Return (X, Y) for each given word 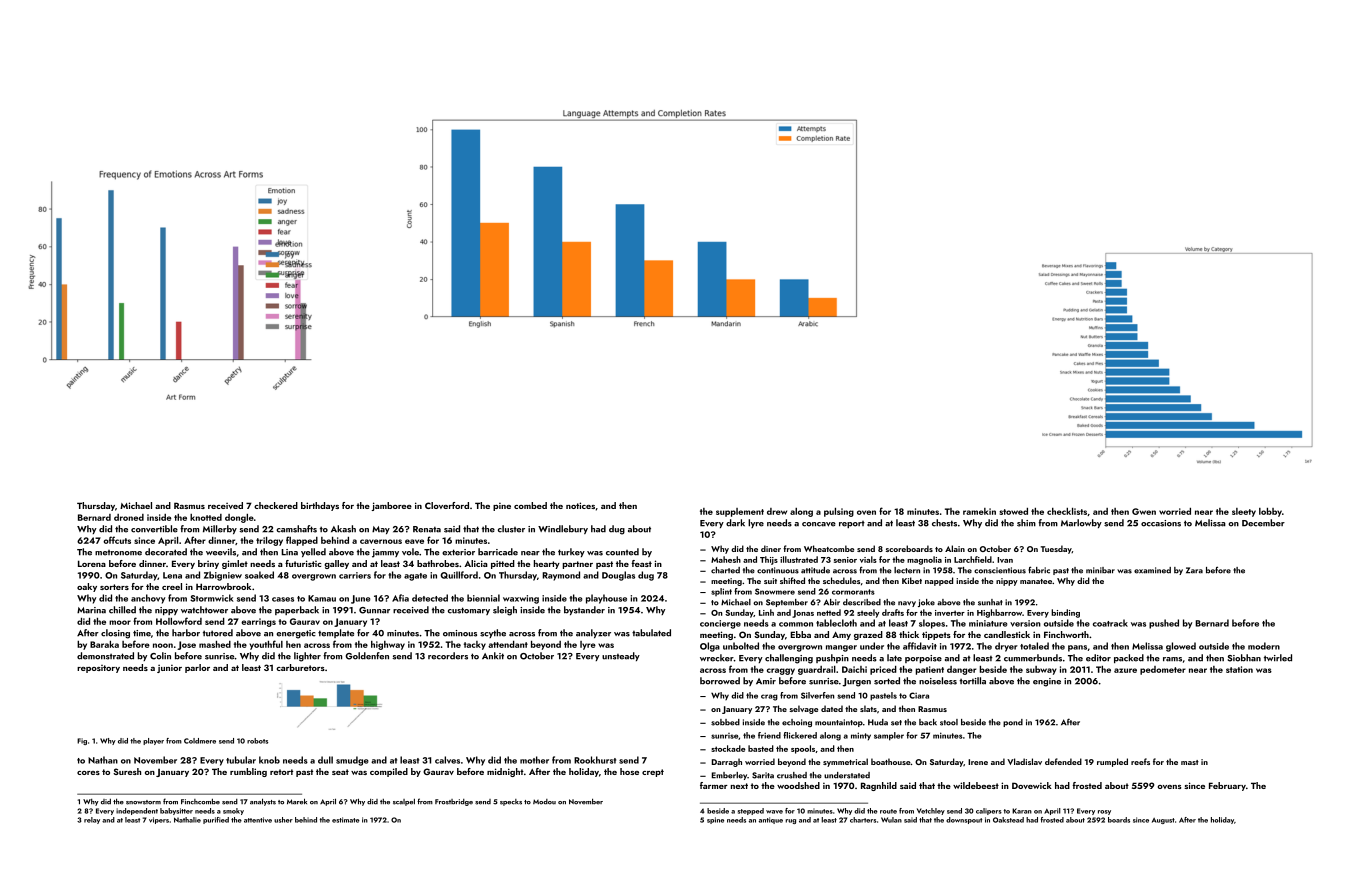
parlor (197, 668)
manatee (1036, 581)
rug (790, 821)
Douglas (618, 576)
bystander (584, 610)
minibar (1100, 570)
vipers (159, 820)
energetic (296, 634)
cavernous (381, 541)
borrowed (720, 681)
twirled (1278, 658)
